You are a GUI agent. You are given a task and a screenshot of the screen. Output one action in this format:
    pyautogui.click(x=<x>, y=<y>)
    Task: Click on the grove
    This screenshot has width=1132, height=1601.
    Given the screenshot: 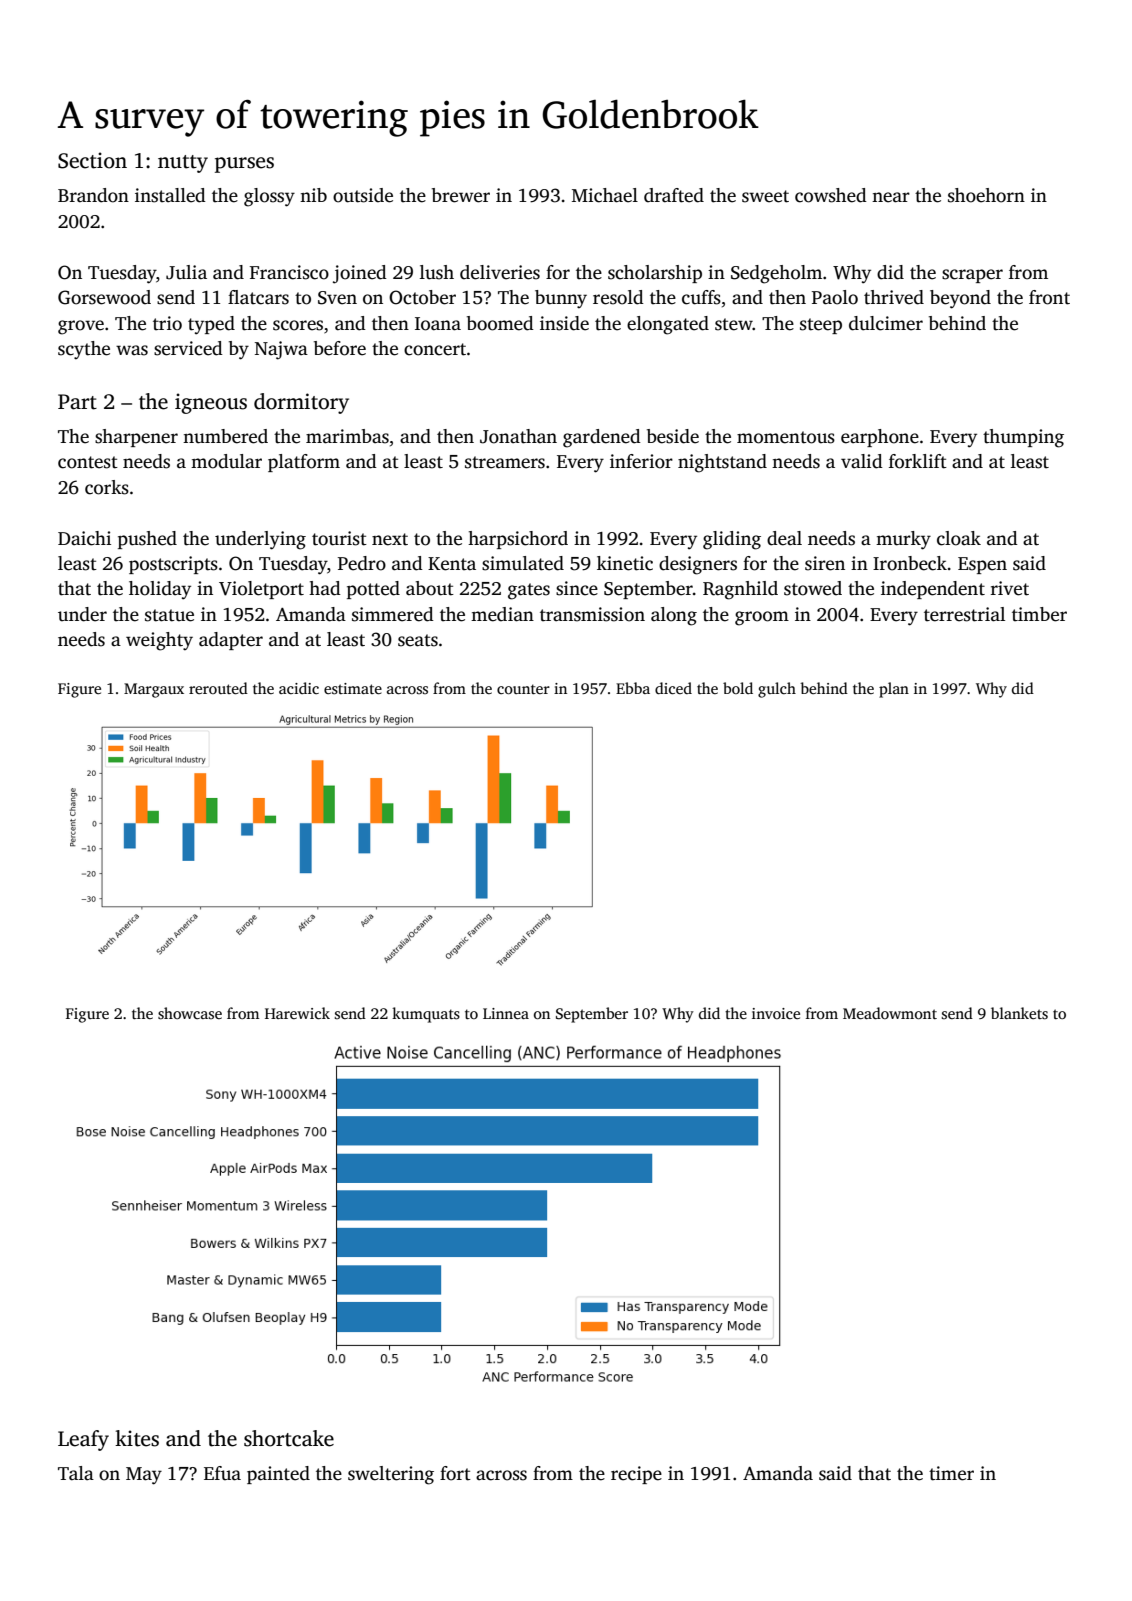 What is the action you would take?
    pyautogui.click(x=81, y=327)
